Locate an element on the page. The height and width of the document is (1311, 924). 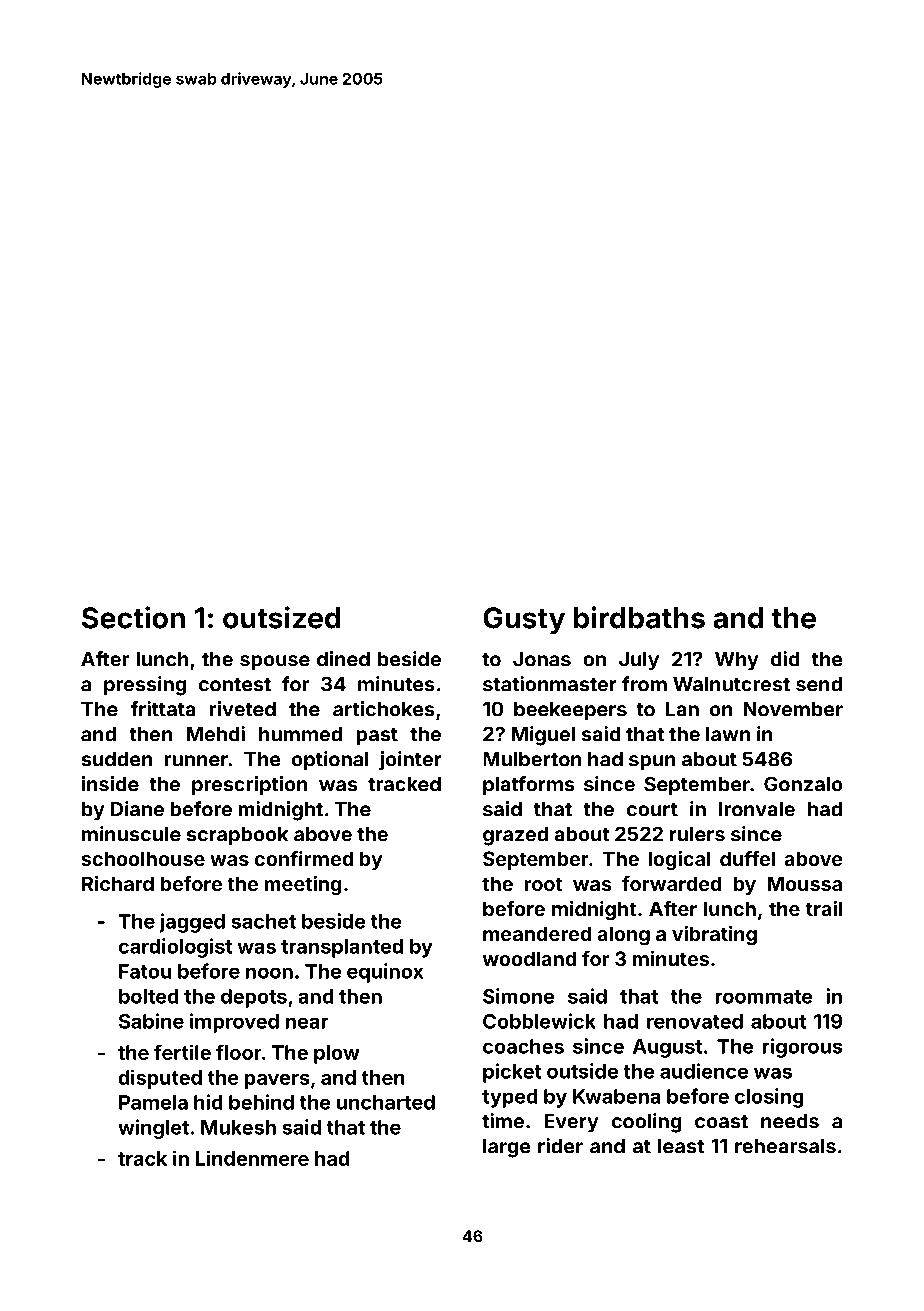
winglet is located at coordinates (153, 1129).
